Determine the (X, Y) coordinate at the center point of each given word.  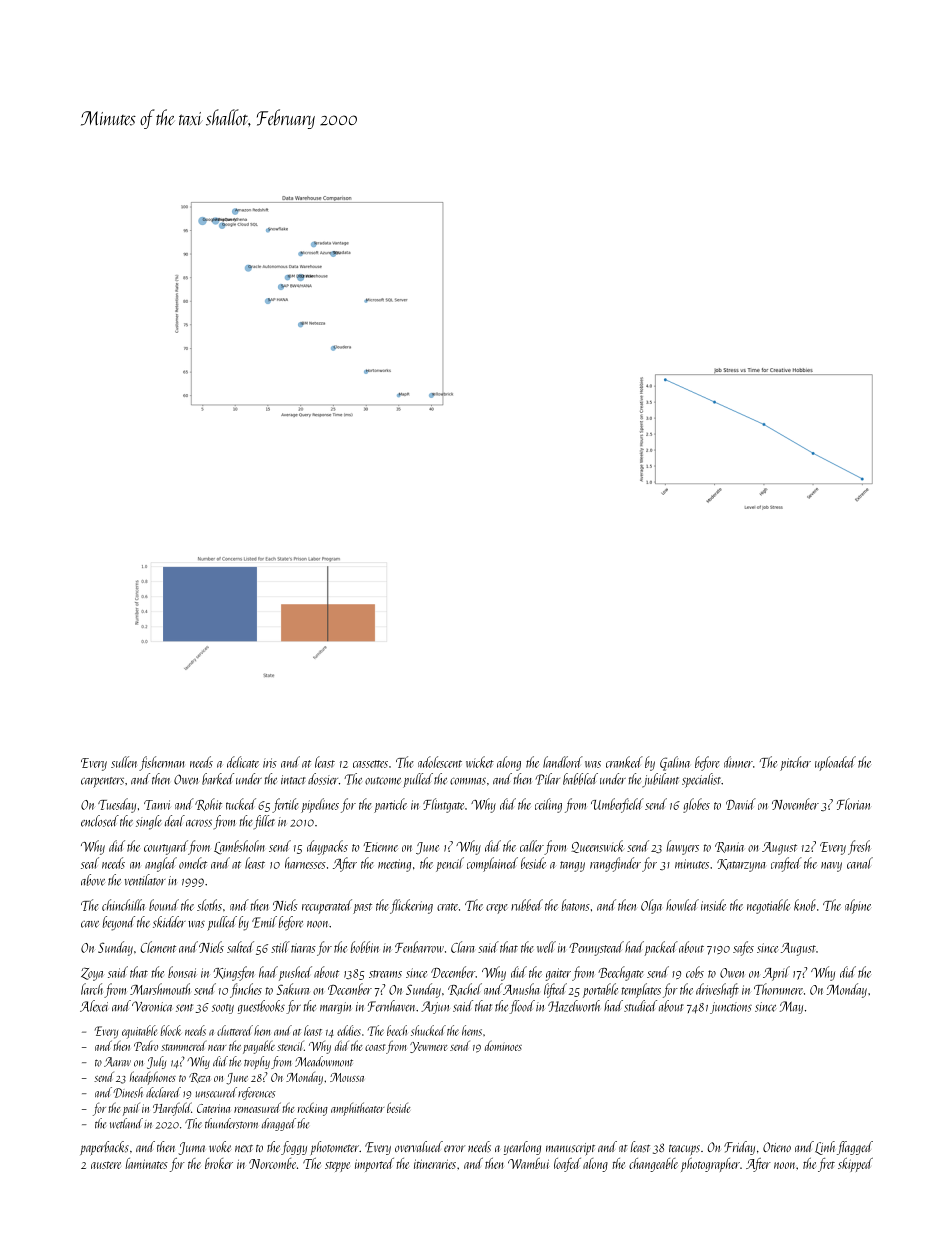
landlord (563, 762)
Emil (264, 922)
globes (696, 805)
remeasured (257, 1107)
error (454, 1148)
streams (385, 974)
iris (270, 763)
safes (743, 948)
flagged (855, 1148)
